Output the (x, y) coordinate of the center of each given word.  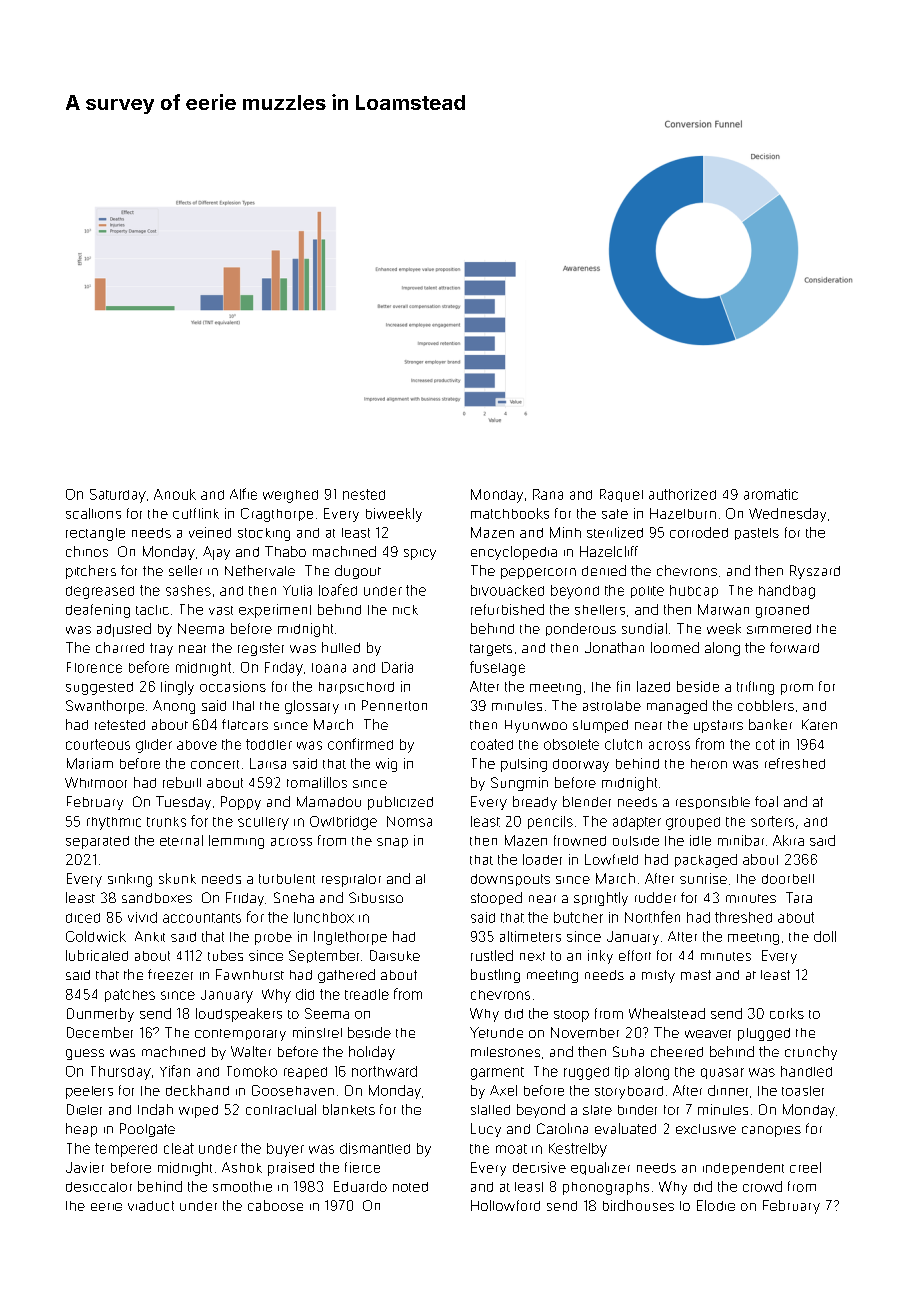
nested (364, 494)
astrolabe (612, 706)
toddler (269, 744)
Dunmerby (100, 1015)
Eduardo (360, 1186)
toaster (803, 1091)
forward (794, 647)
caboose (275, 1205)
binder (637, 1110)
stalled (490, 1110)
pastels (757, 534)
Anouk (175, 494)
